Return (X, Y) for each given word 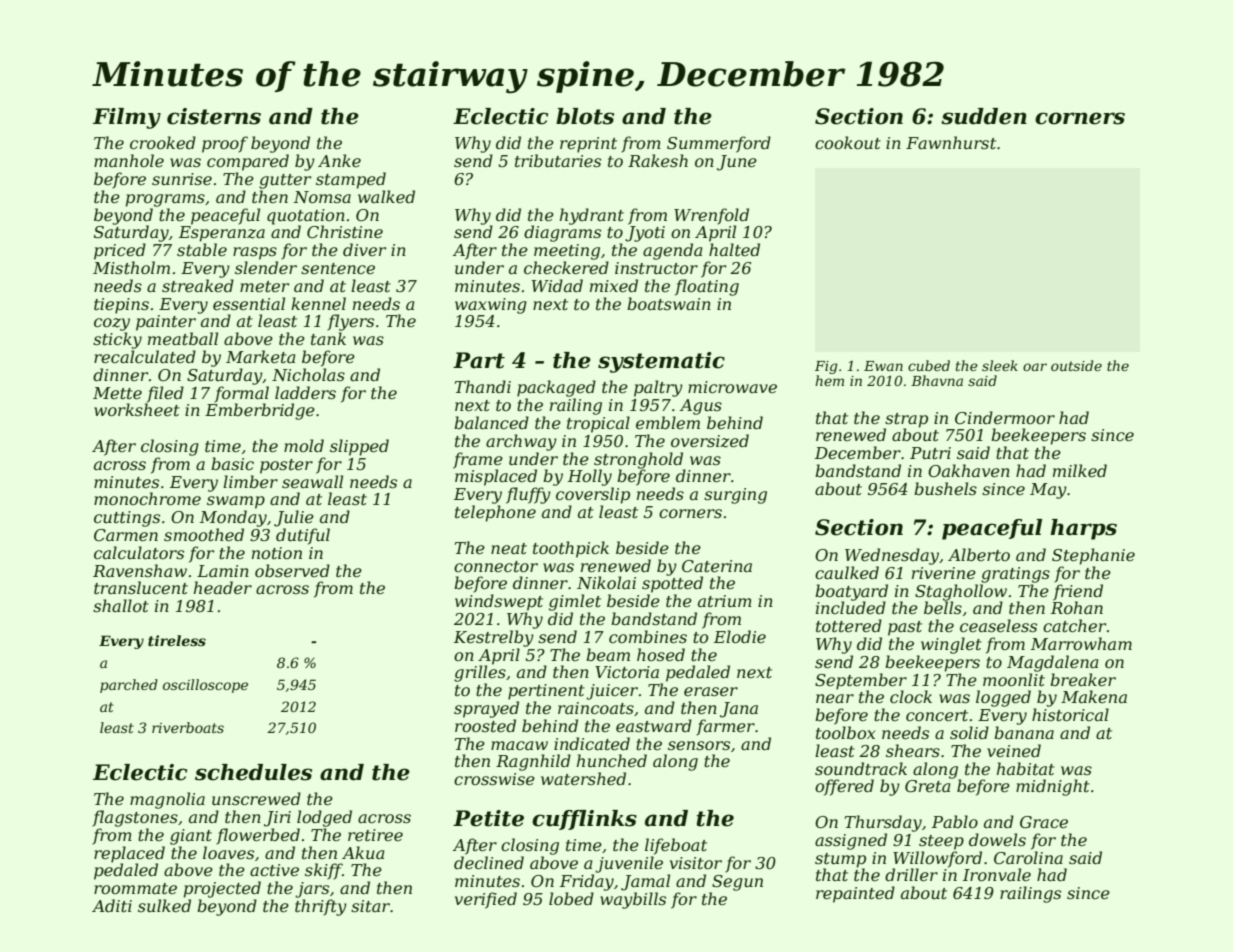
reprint (588, 145)
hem (829, 380)
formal (241, 394)
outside (1076, 365)
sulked (164, 905)
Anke (339, 160)
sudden (984, 116)
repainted (855, 894)
